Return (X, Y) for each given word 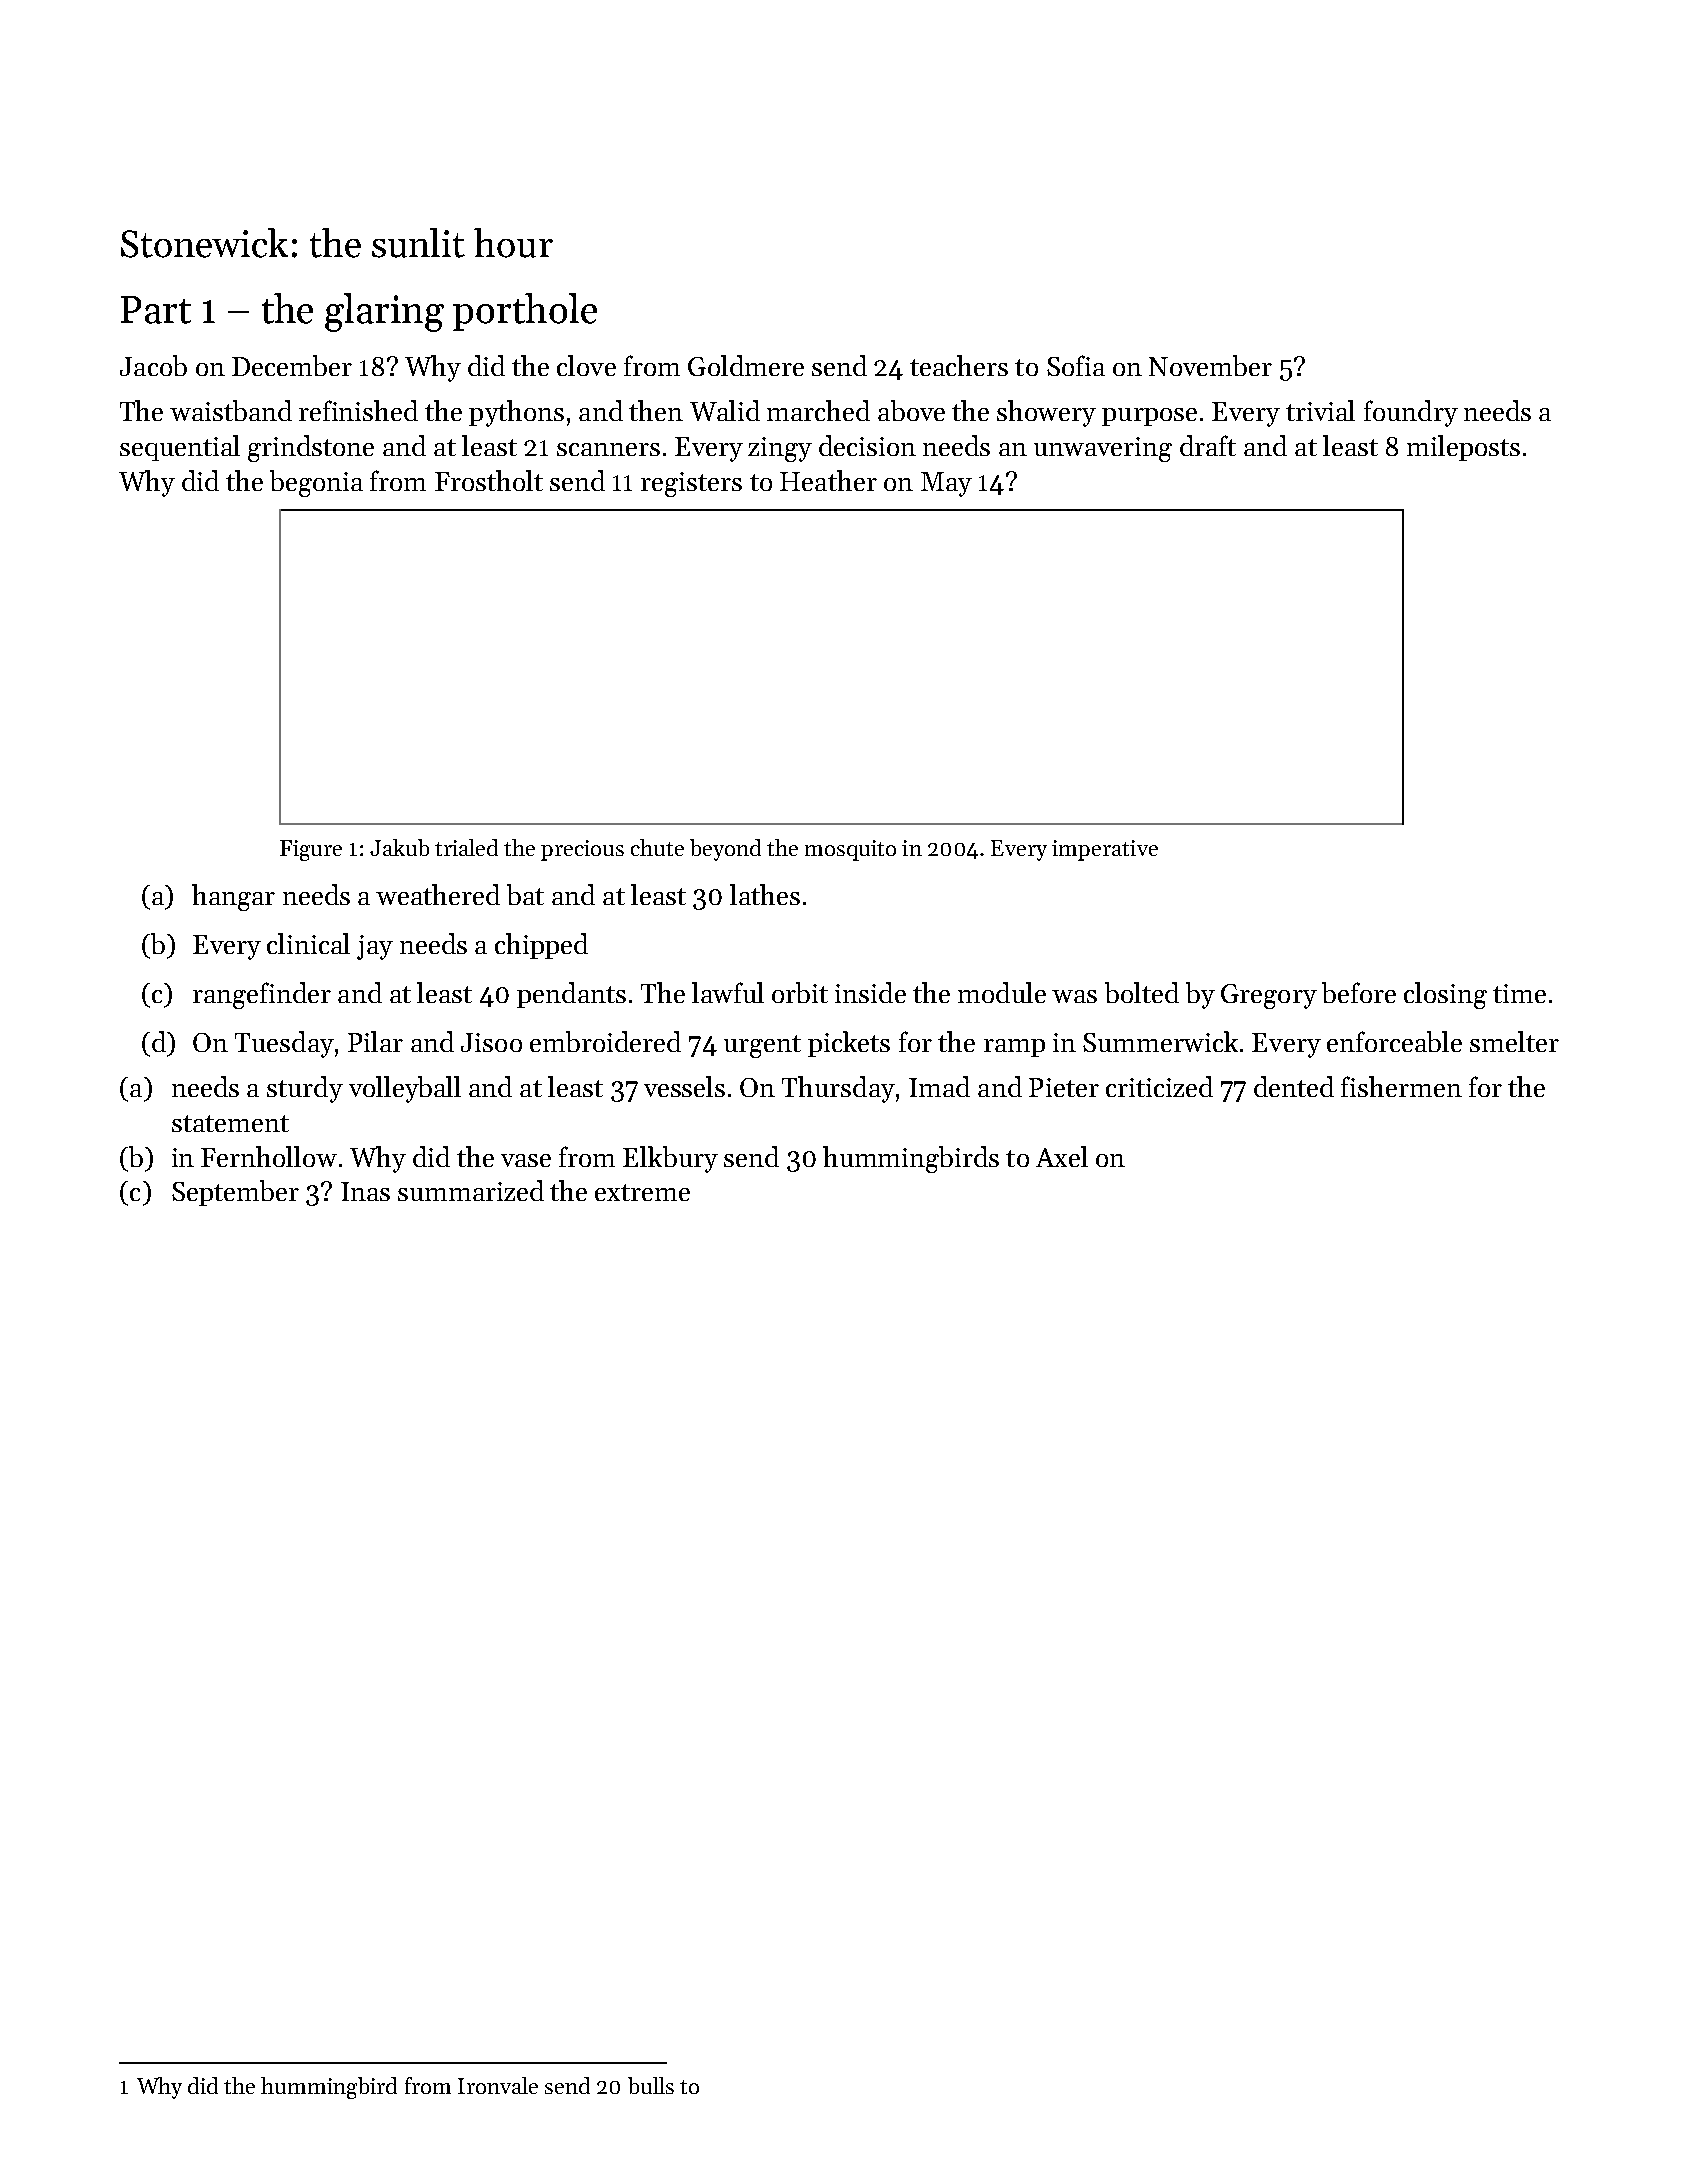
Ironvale (498, 2085)
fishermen (1401, 1086)
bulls (651, 2085)
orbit (800, 992)
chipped (541, 946)
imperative (1105, 850)
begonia (316, 483)
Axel (1062, 1156)
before (1359, 992)
